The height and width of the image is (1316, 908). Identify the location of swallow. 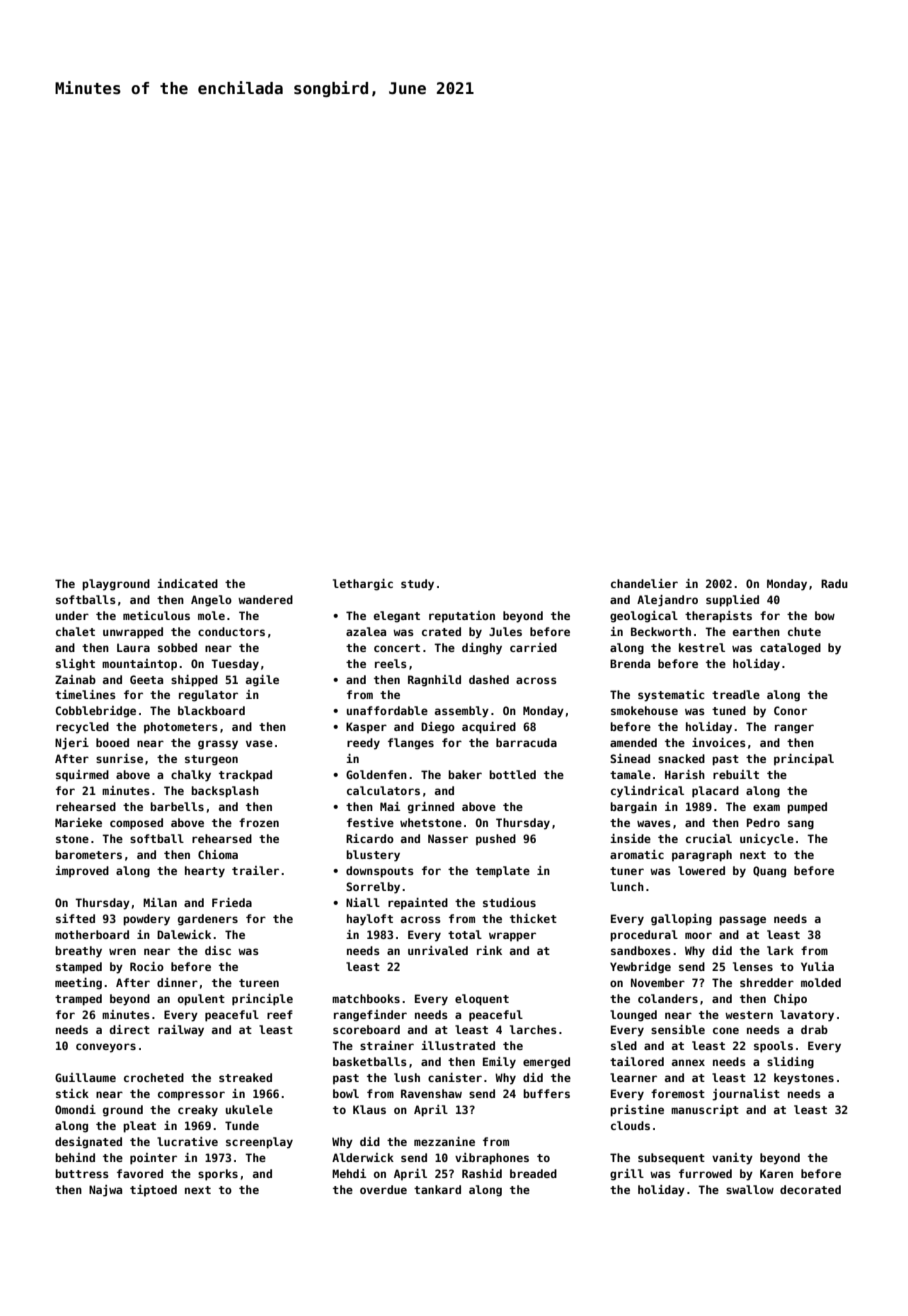
(750, 1189).
